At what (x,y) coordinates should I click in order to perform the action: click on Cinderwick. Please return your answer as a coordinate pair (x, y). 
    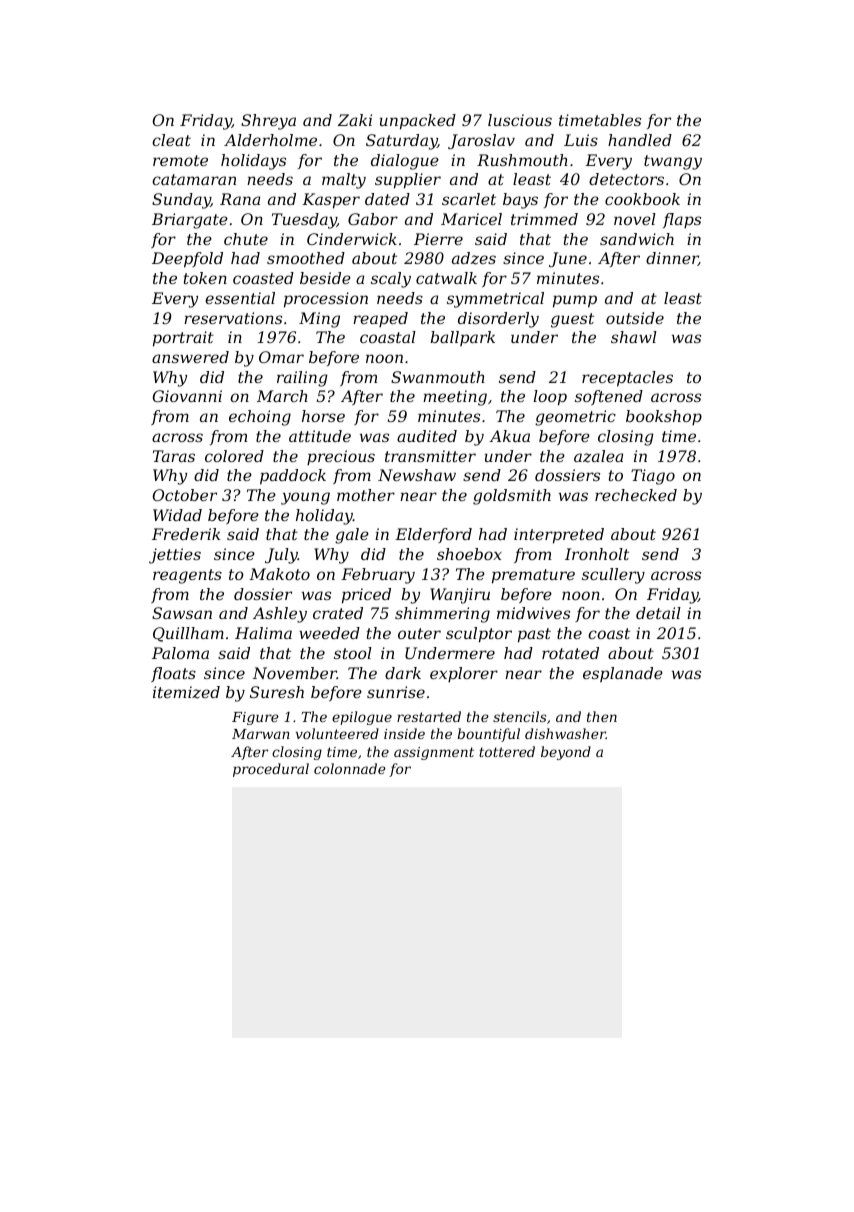
    Looking at the image, I should click on (352, 239).
